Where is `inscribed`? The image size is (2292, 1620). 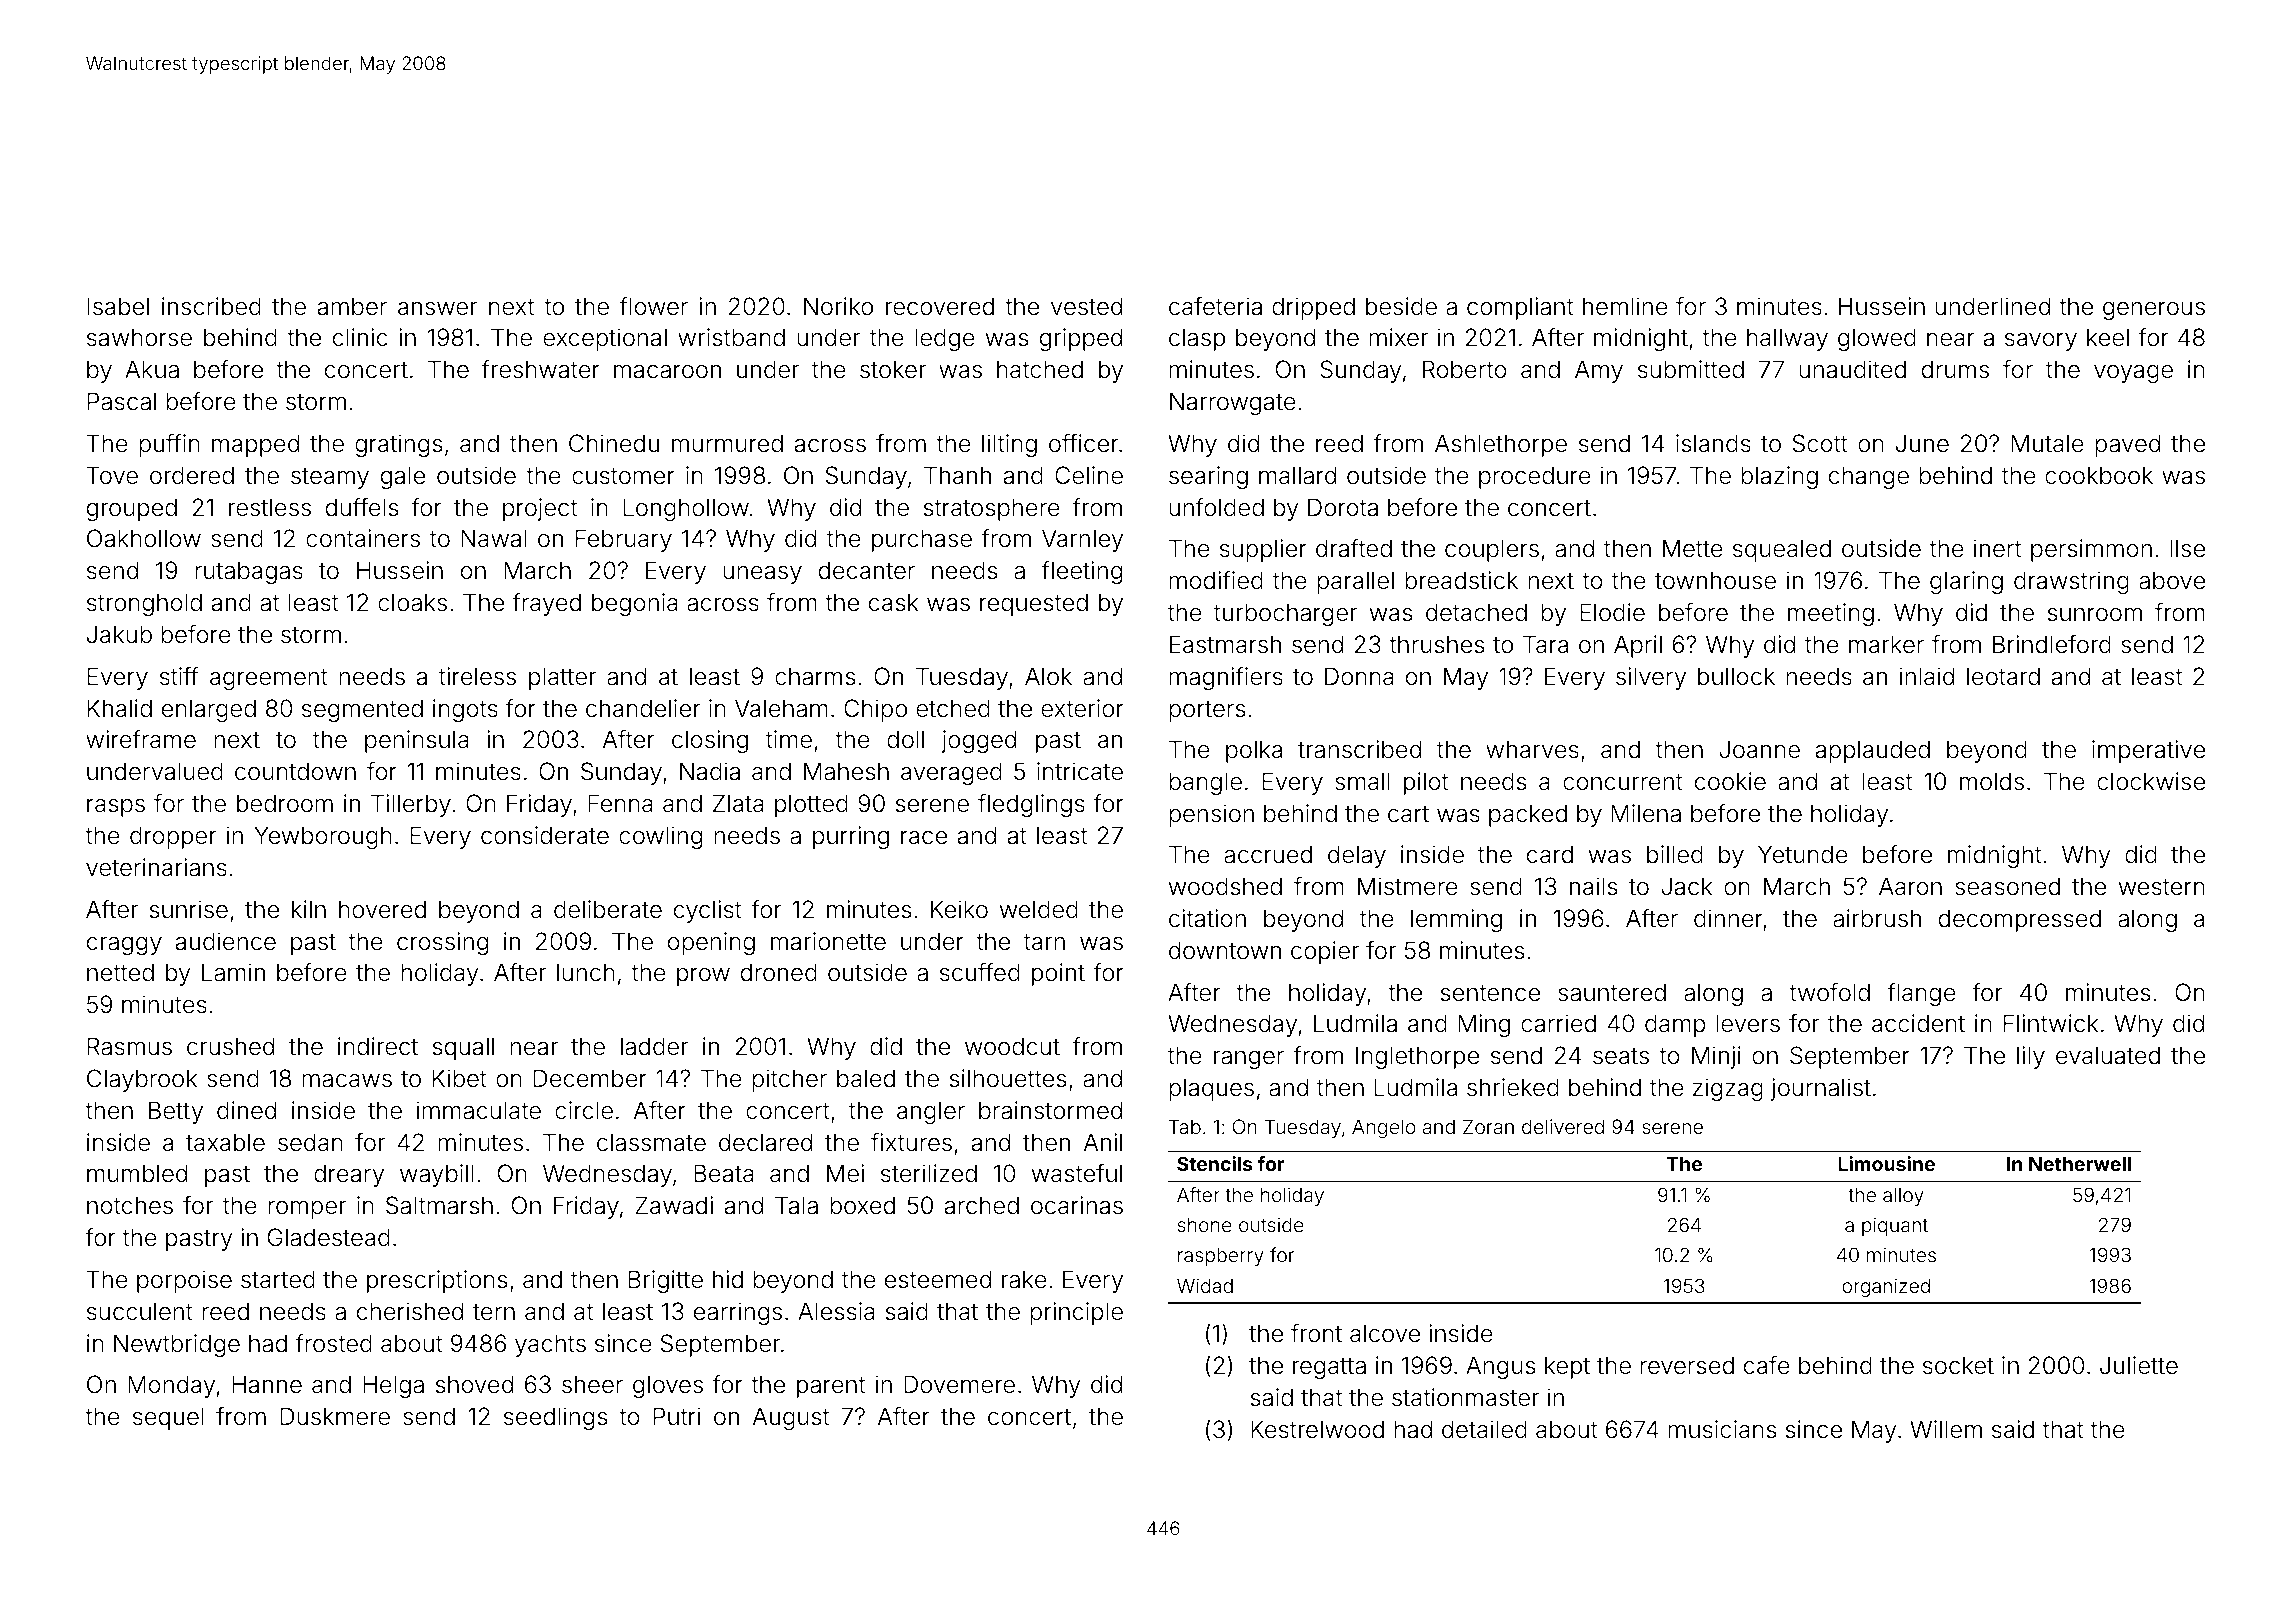 inscribed is located at coordinates (211, 306).
